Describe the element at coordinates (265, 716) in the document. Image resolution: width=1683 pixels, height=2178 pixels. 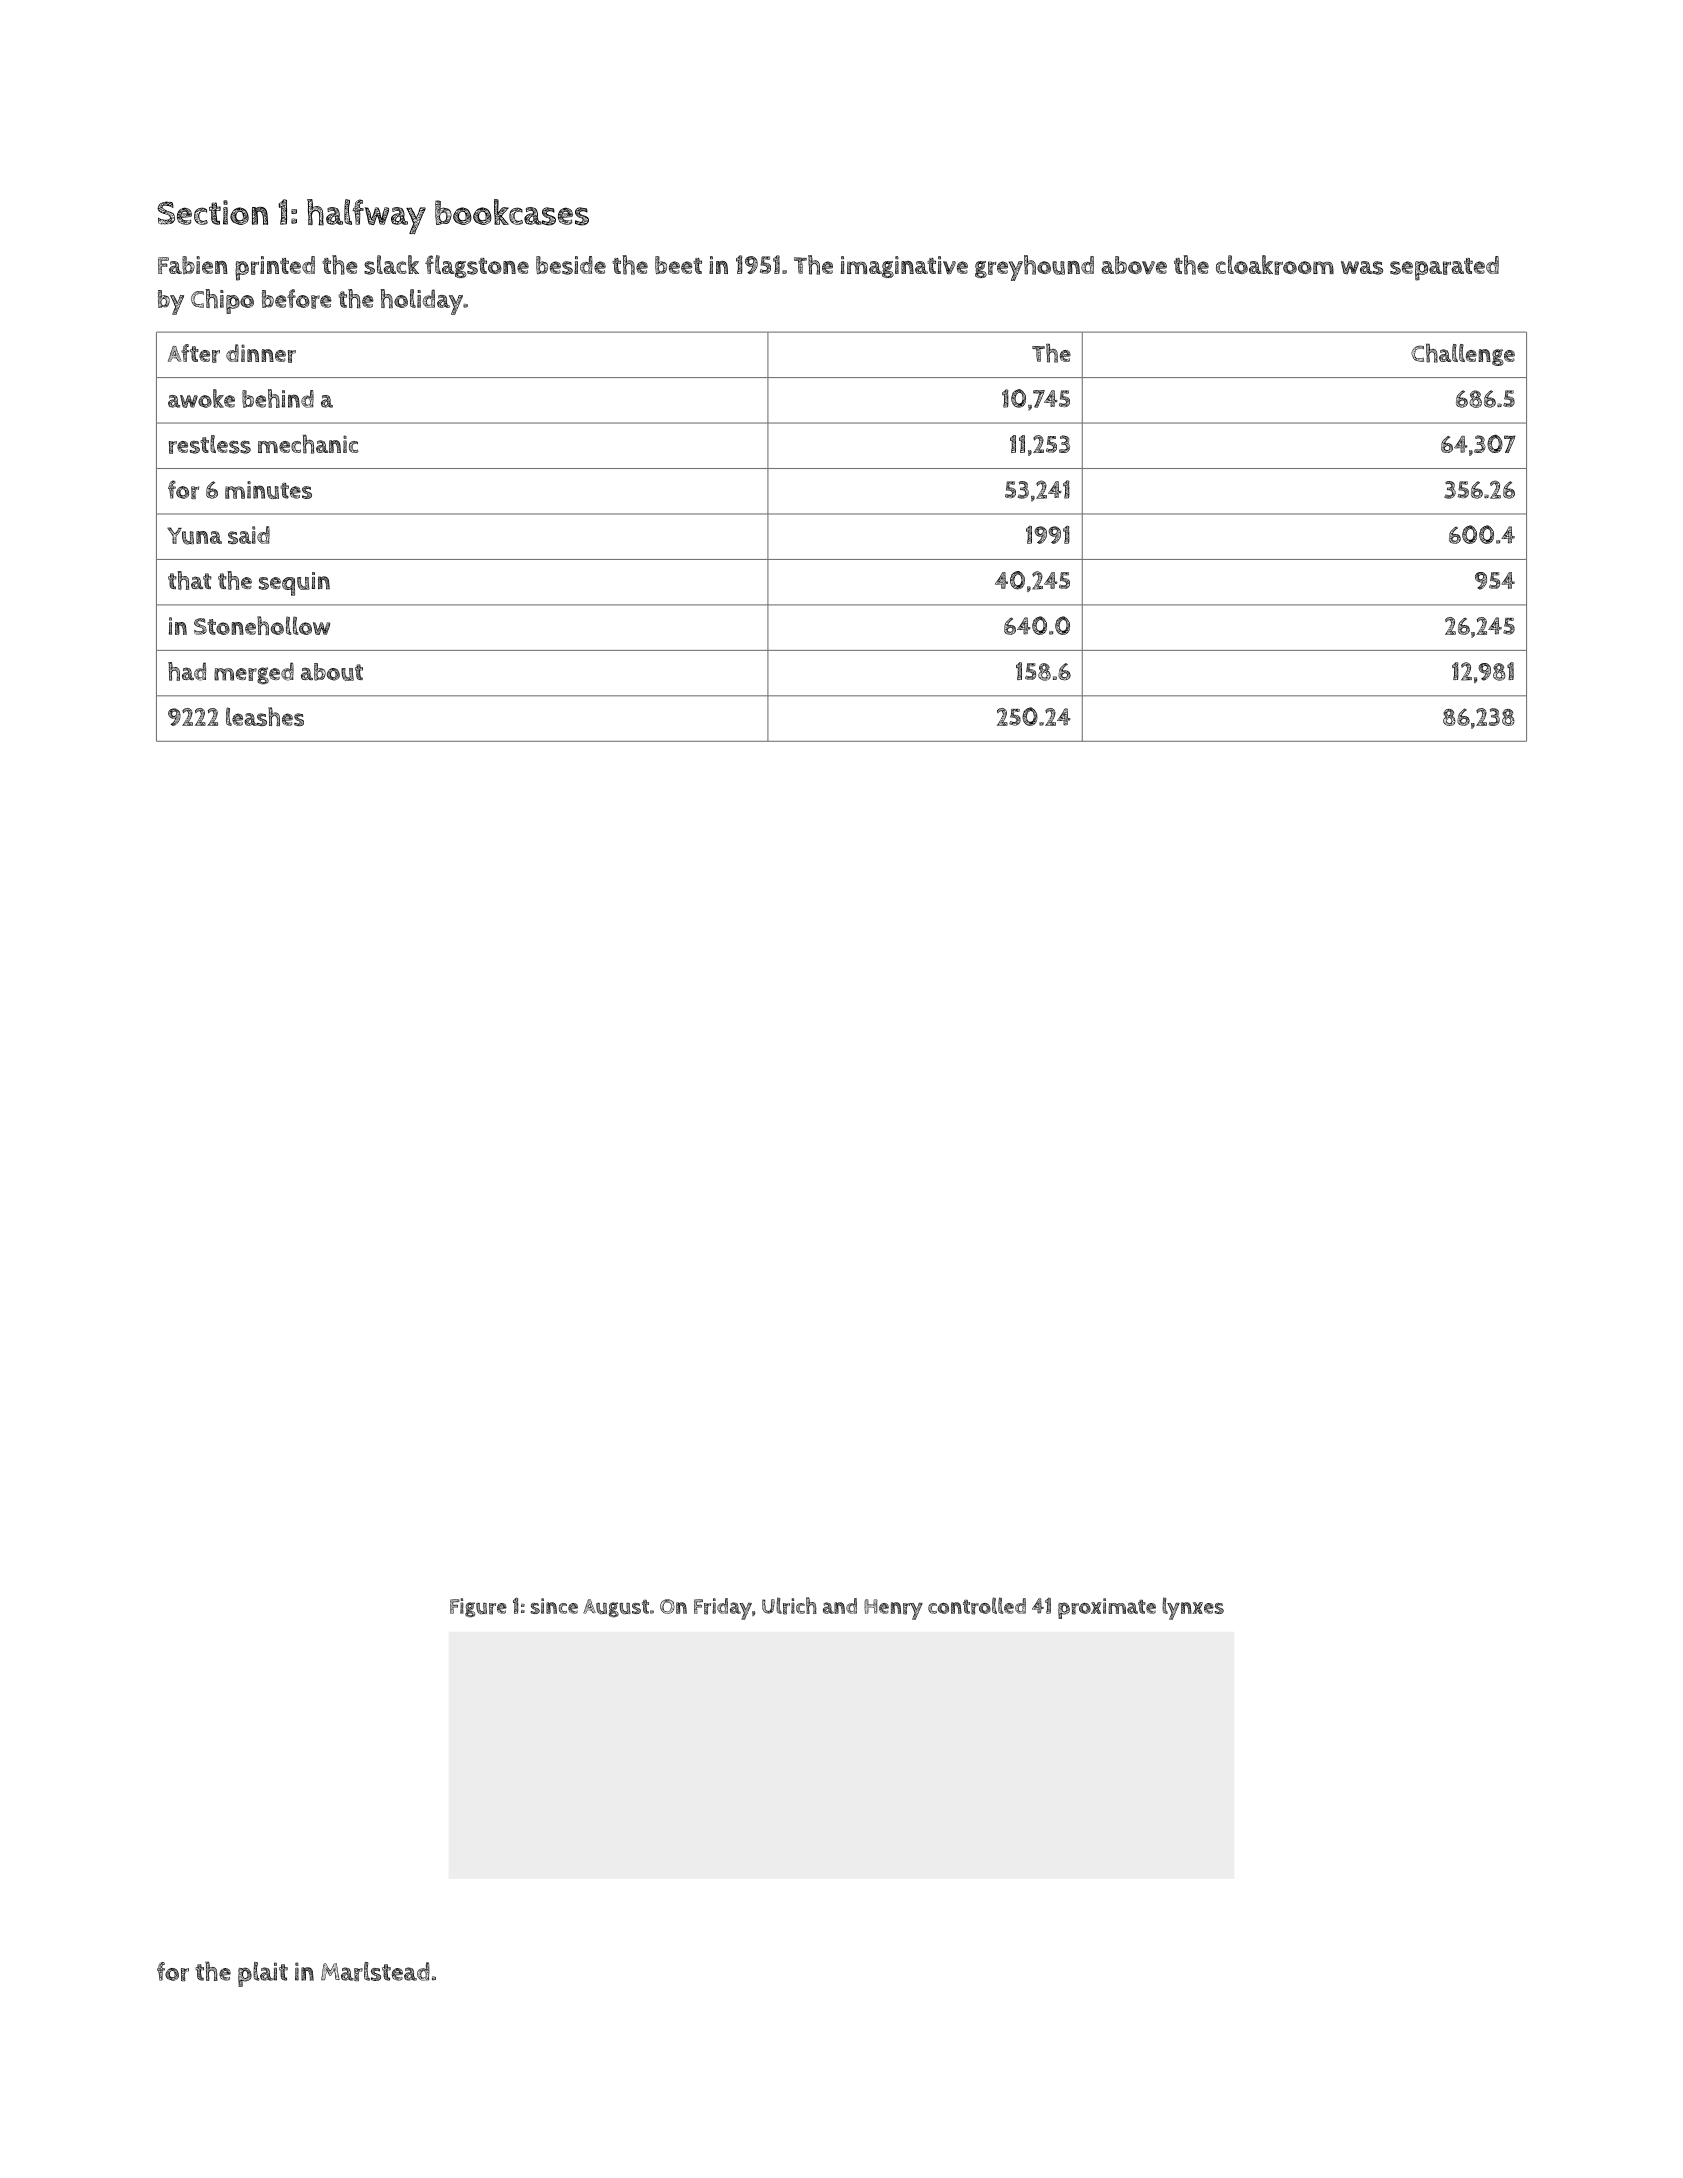
I see `leashes` at that location.
